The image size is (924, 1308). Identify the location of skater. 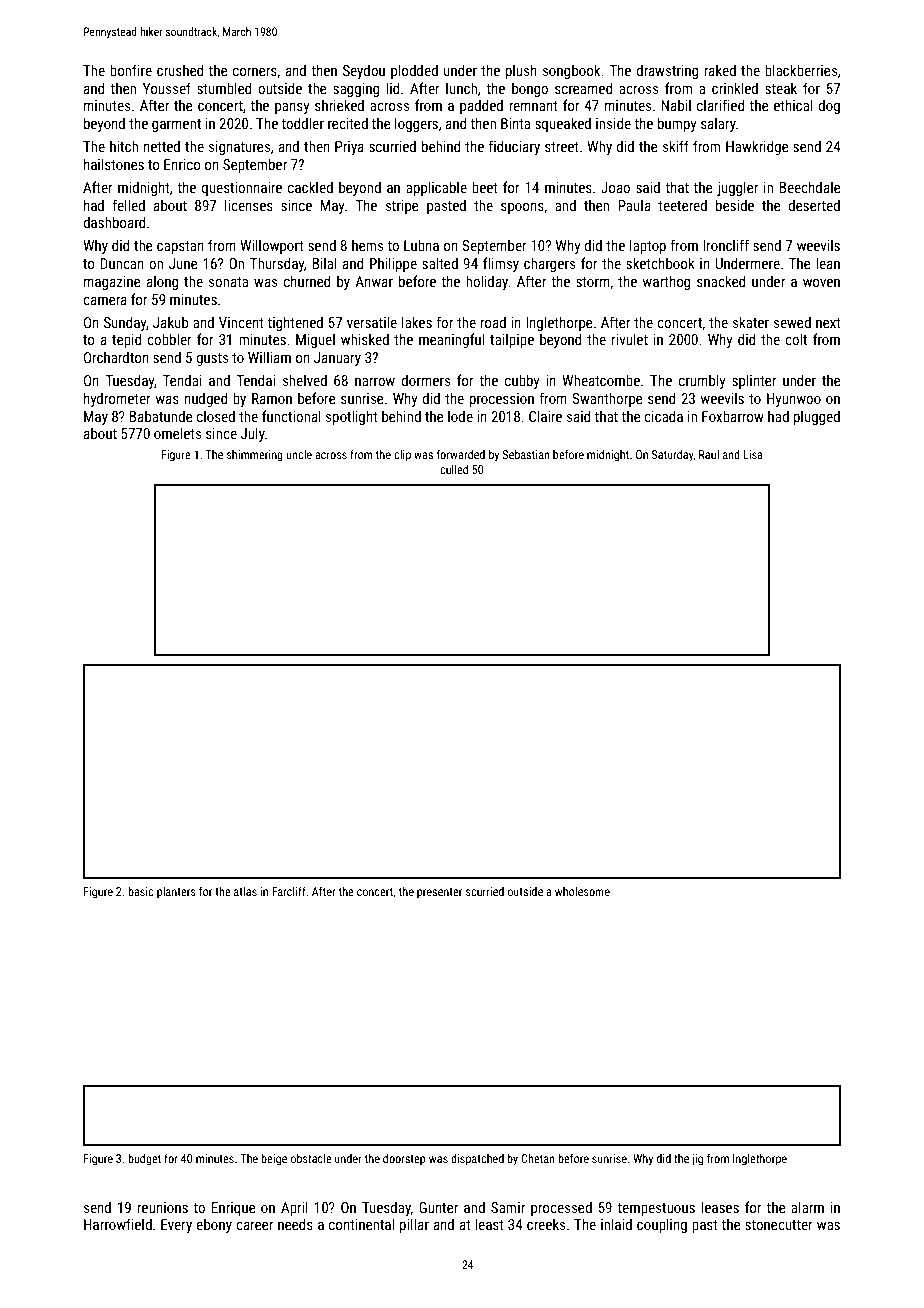
(751, 322).
